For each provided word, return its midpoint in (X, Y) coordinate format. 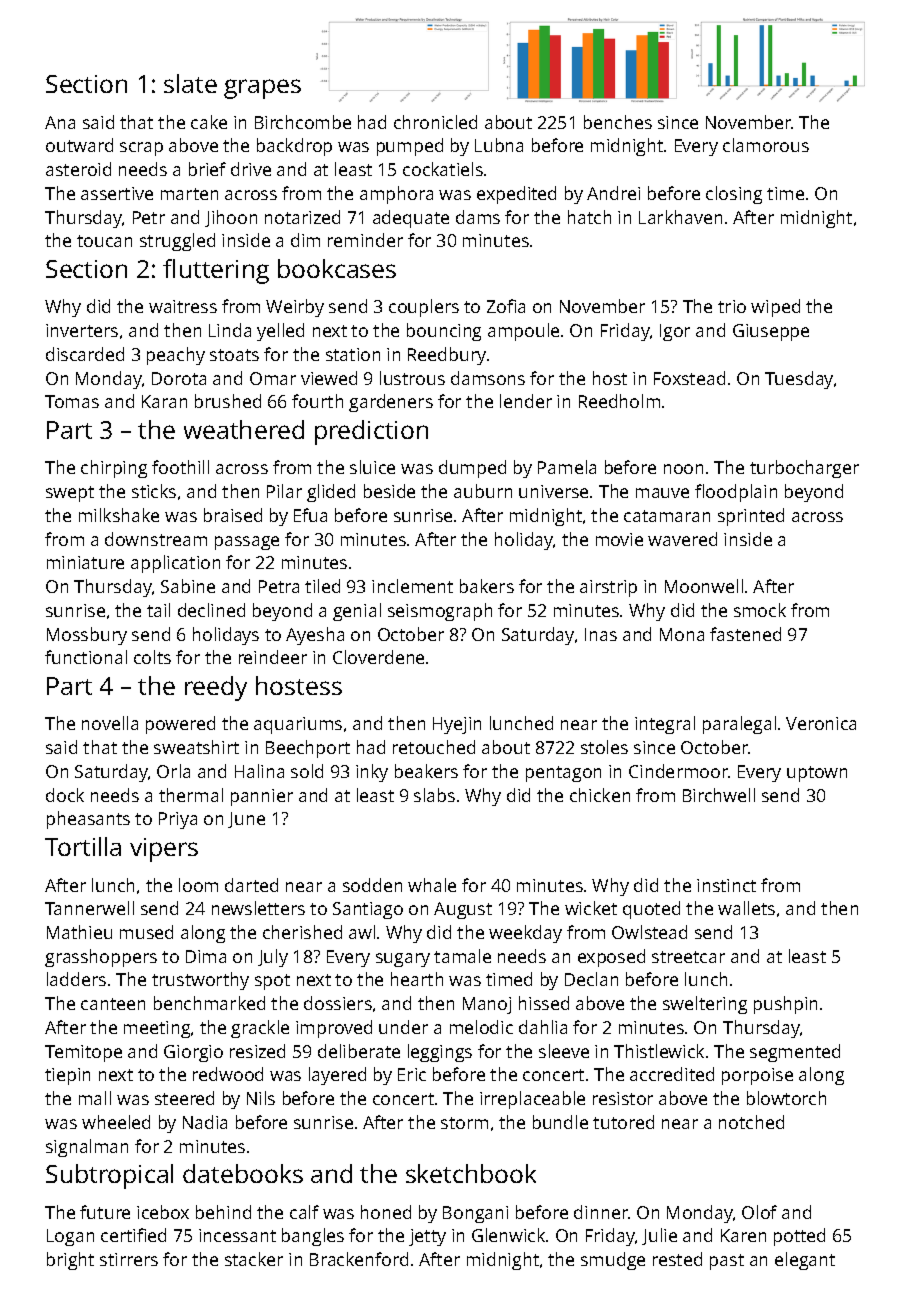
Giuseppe (771, 332)
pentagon (563, 774)
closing (734, 195)
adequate (411, 219)
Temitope (83, 1053)
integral (665, 725)
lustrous (412, 378)
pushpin (785, 1005)
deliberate (359, 1051)
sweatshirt (196, 747)
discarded (85, 354)
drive (251, 169)
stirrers (129, 1259)
